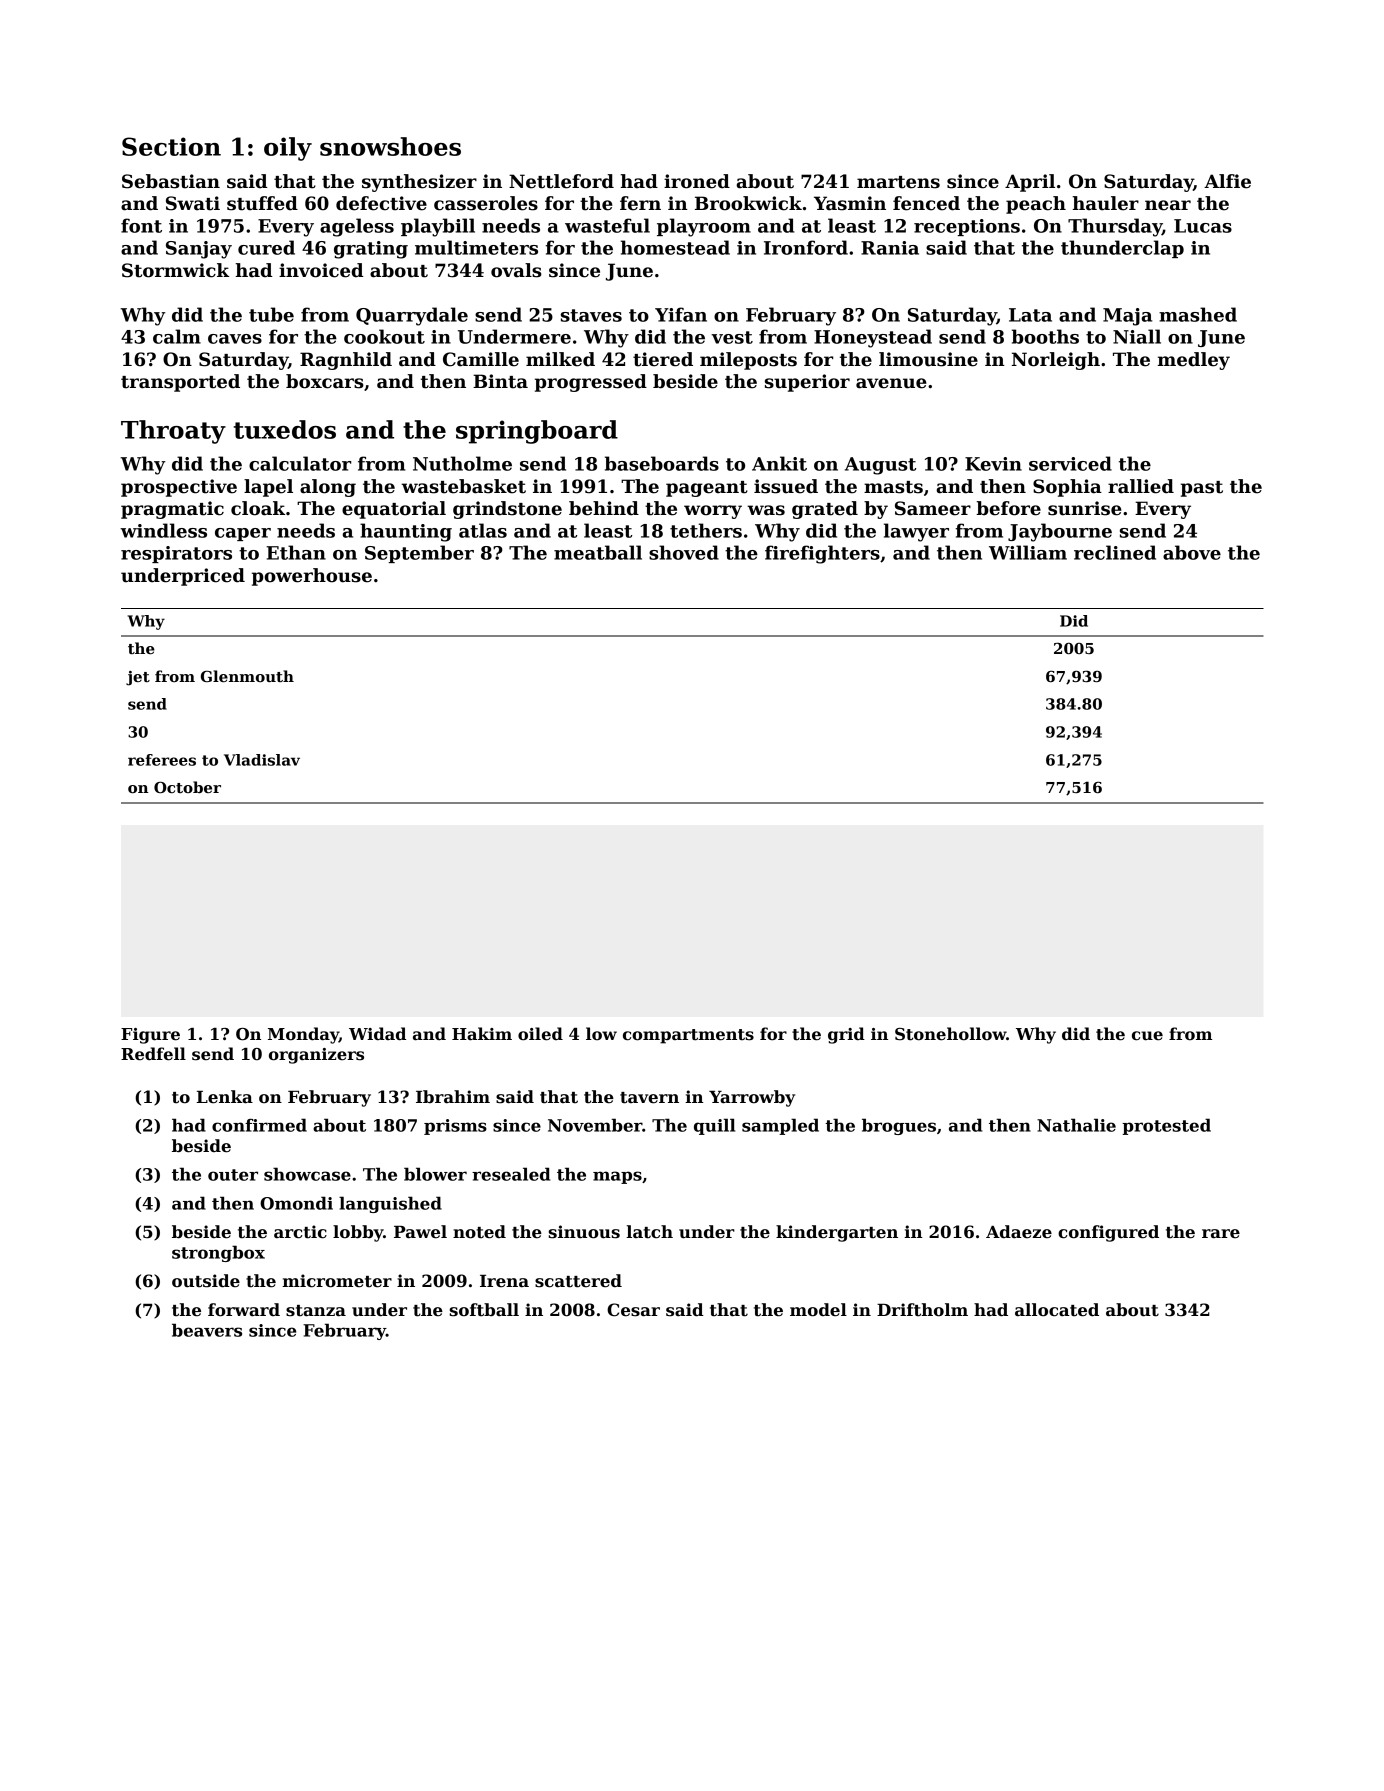 The height and width of the screenshot is (1791, 1384). What do you see at coordinates (1057, 1310) in the screenshot?
I see `allocated` at bounding box center [1057, 1310].
